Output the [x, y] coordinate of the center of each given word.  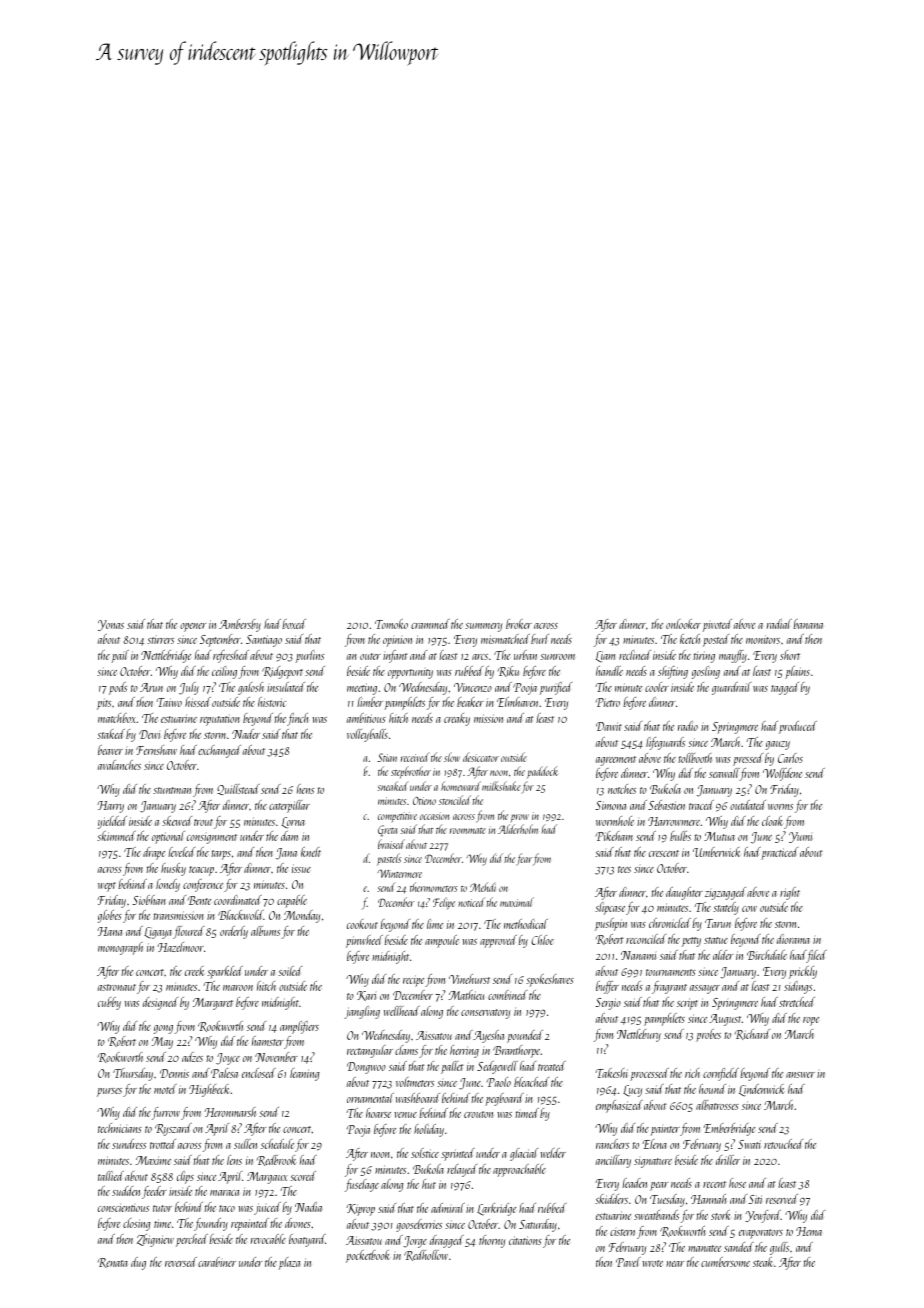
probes [708, 1035]
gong [163, 1029]
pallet [452, 1067]
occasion [434, 816]
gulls [779, 1248]
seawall [724, 774]
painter [665, 1131]
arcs [480, 657]
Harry [110, 807]
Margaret [213, 1004]
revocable [268, 1239]
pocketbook [368, 1256]
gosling [706, 672]
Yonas [111, 625]
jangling [362, 1012]
